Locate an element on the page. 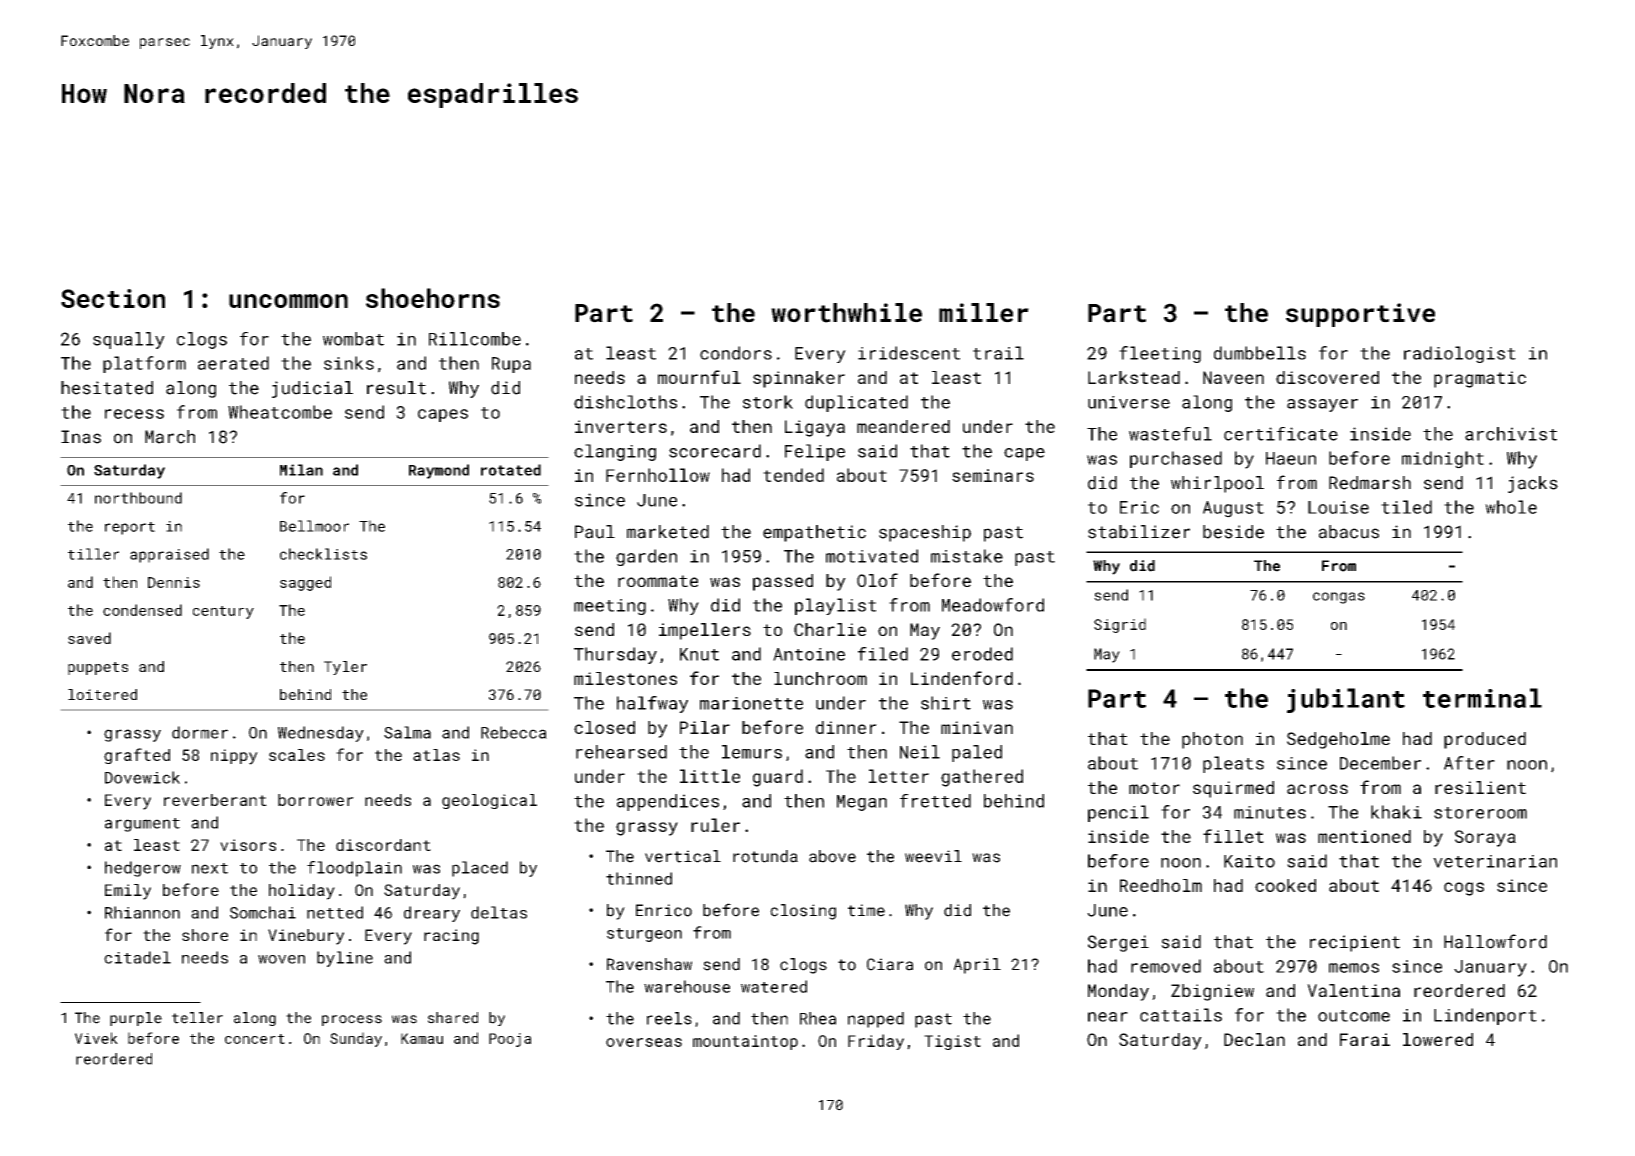  byline is located at coordinates (345, 959).
